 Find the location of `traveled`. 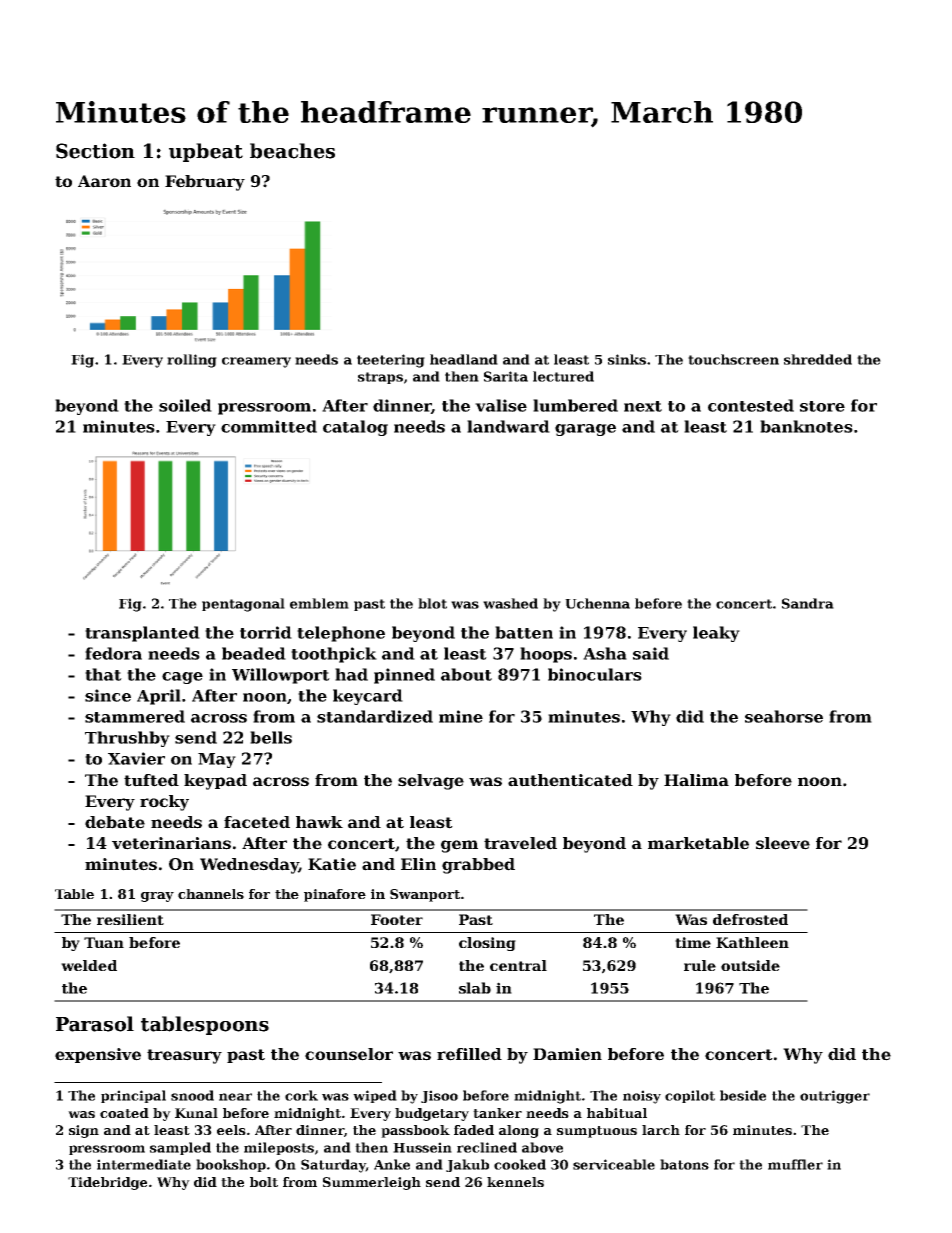

traveled is located at coordinates (520, 843).
